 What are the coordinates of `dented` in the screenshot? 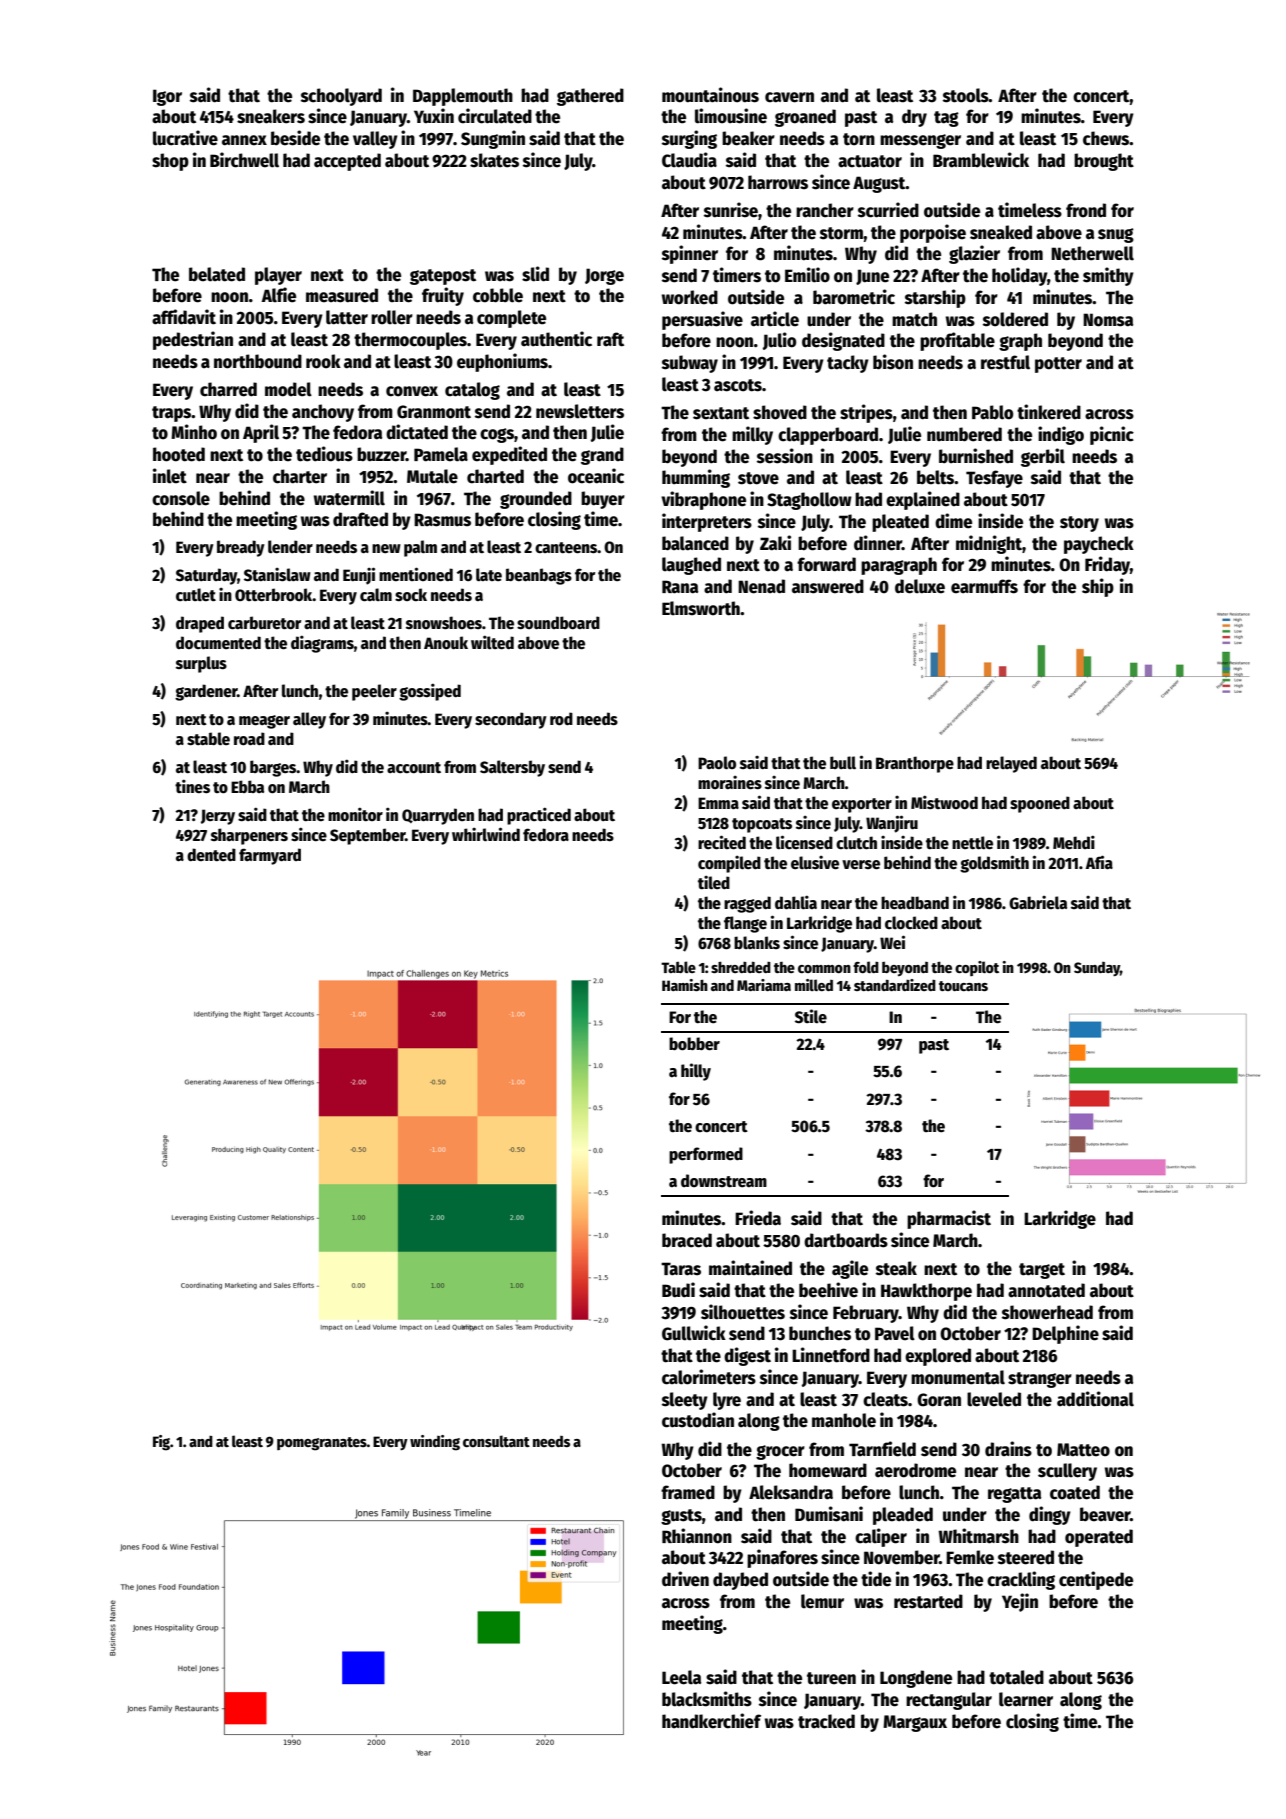 It's located at (211, 854).
